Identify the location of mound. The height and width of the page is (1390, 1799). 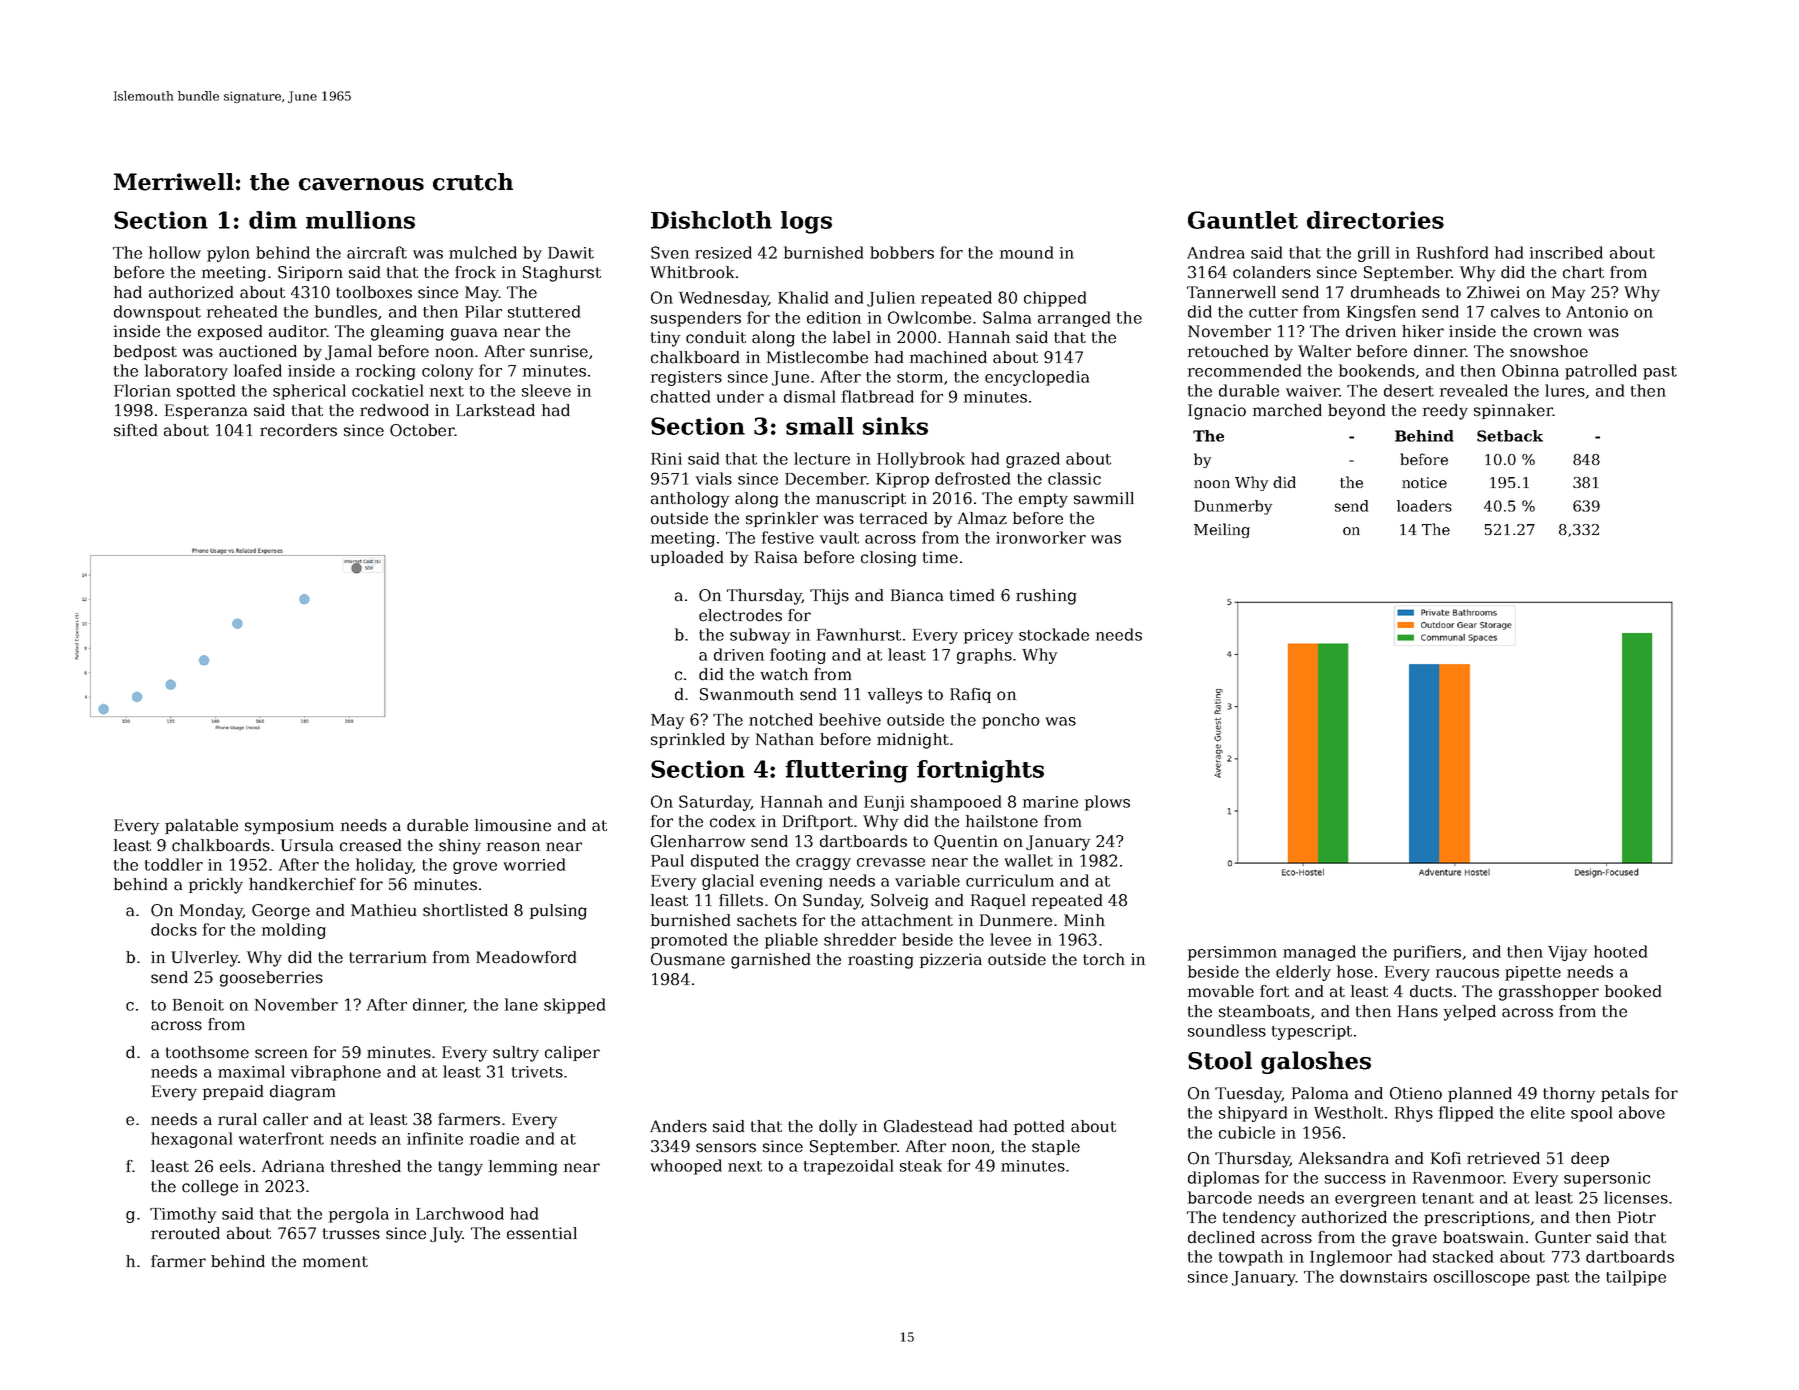
(1026, 252).
